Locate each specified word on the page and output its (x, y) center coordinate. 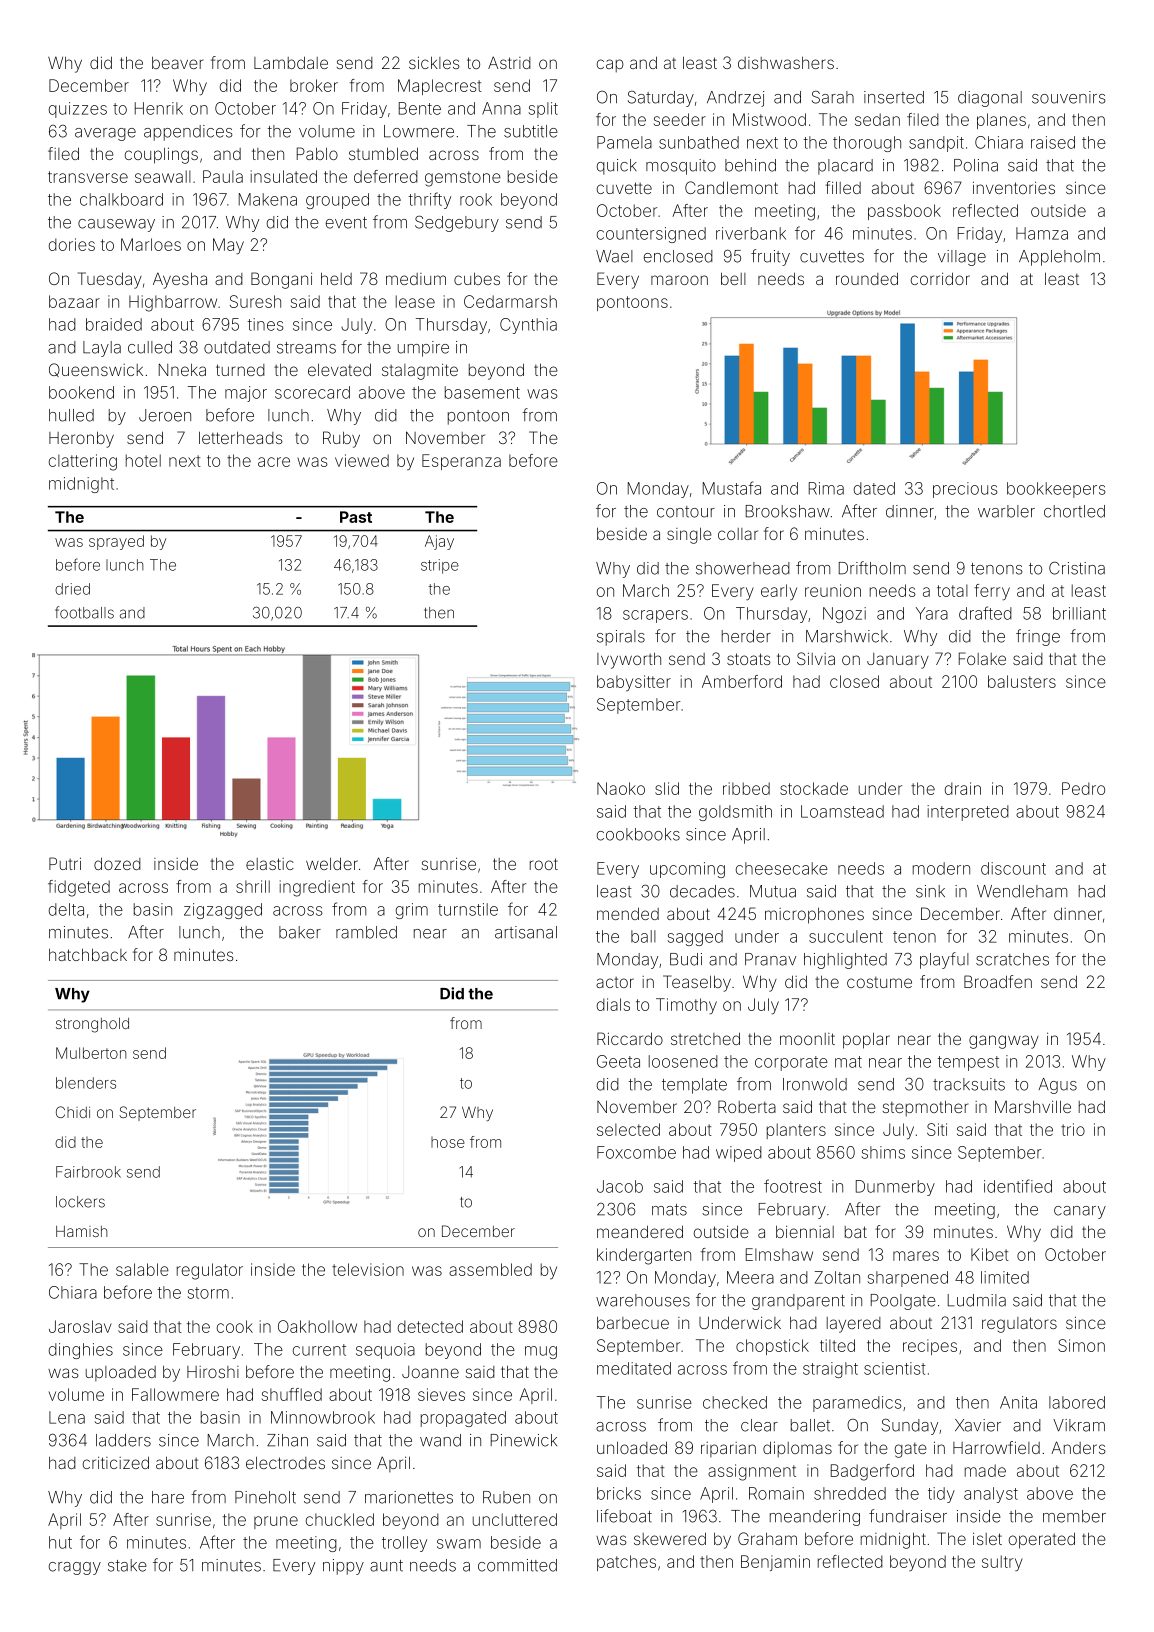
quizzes (78, 110)
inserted (894, 97)
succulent (846, 936)
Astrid (509, 62)
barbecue (633, 1323)
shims (883, 1152)
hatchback (88, 954)
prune (276, 1522)
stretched (705, 1038)
